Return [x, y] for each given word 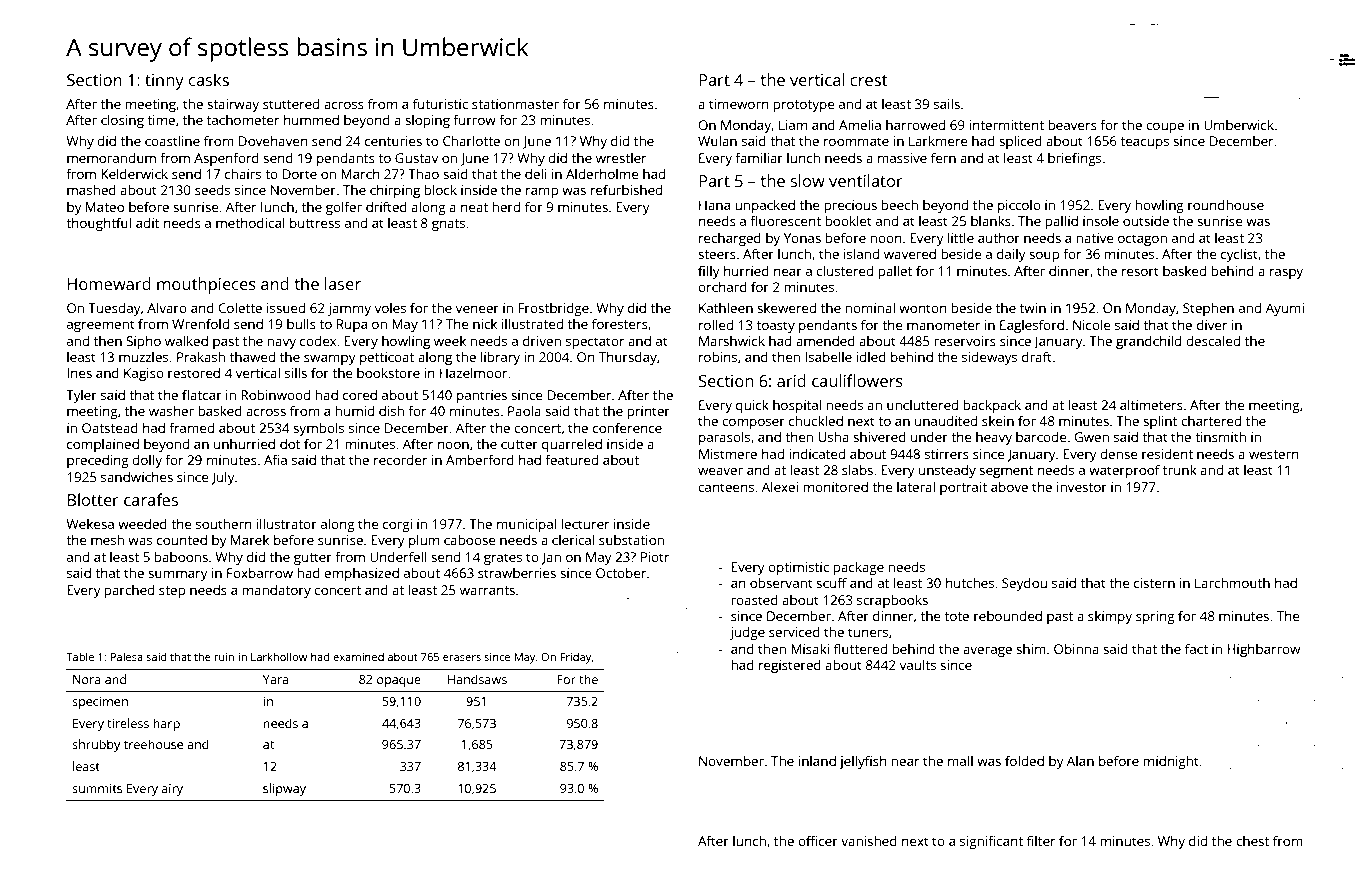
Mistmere [728, 454]
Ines [79, 373]
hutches [970, 583]
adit [147, 222]
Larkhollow [279, 656]
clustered [844, 270]
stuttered [291, 103]
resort [1140, 271]
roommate [856, 141]
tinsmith [1220, 437]
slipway [284, 789]
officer [818, 840]
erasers [462, 658]
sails [947, 104]
